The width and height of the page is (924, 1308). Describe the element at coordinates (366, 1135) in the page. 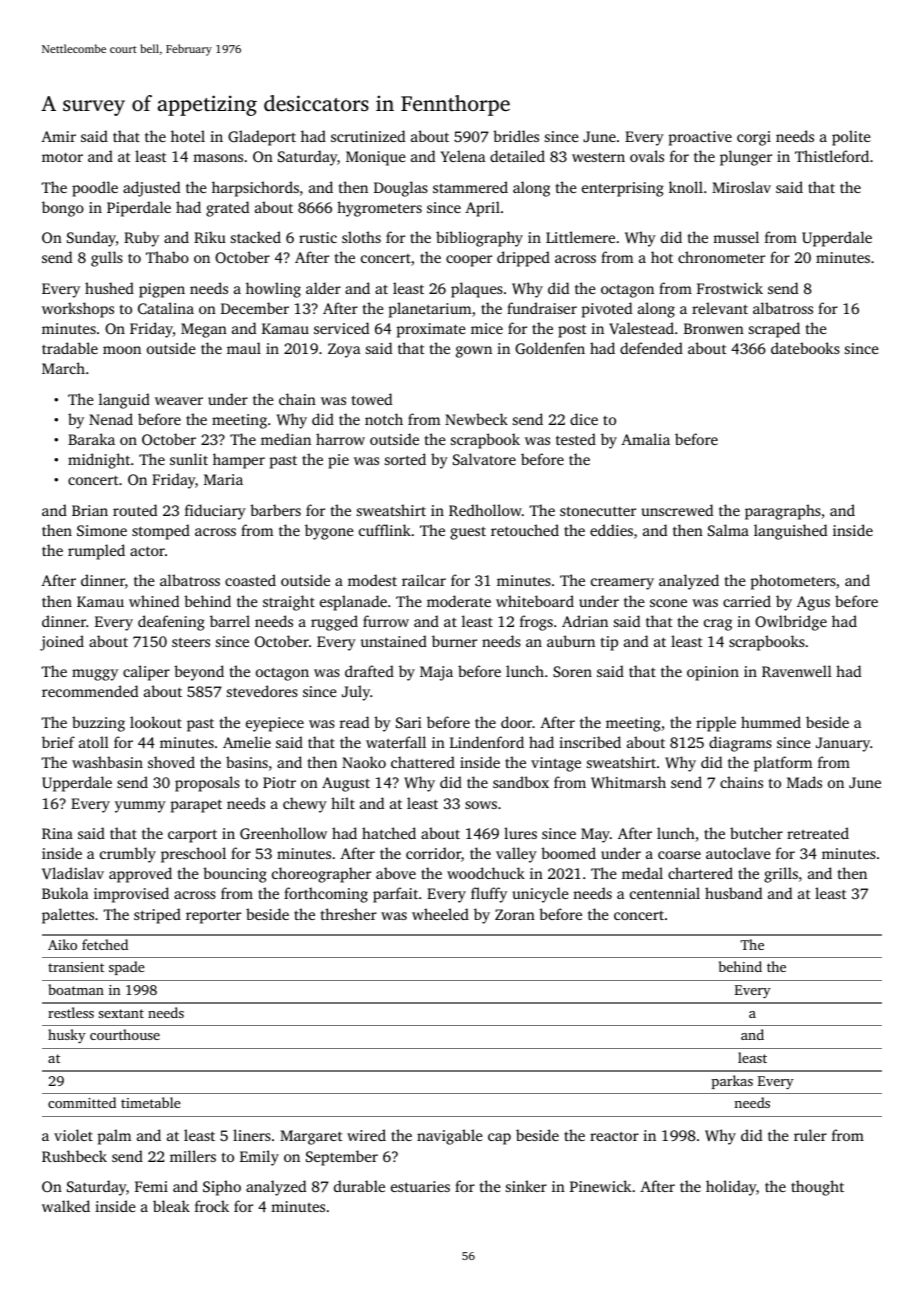

I see `wired` at that location.
